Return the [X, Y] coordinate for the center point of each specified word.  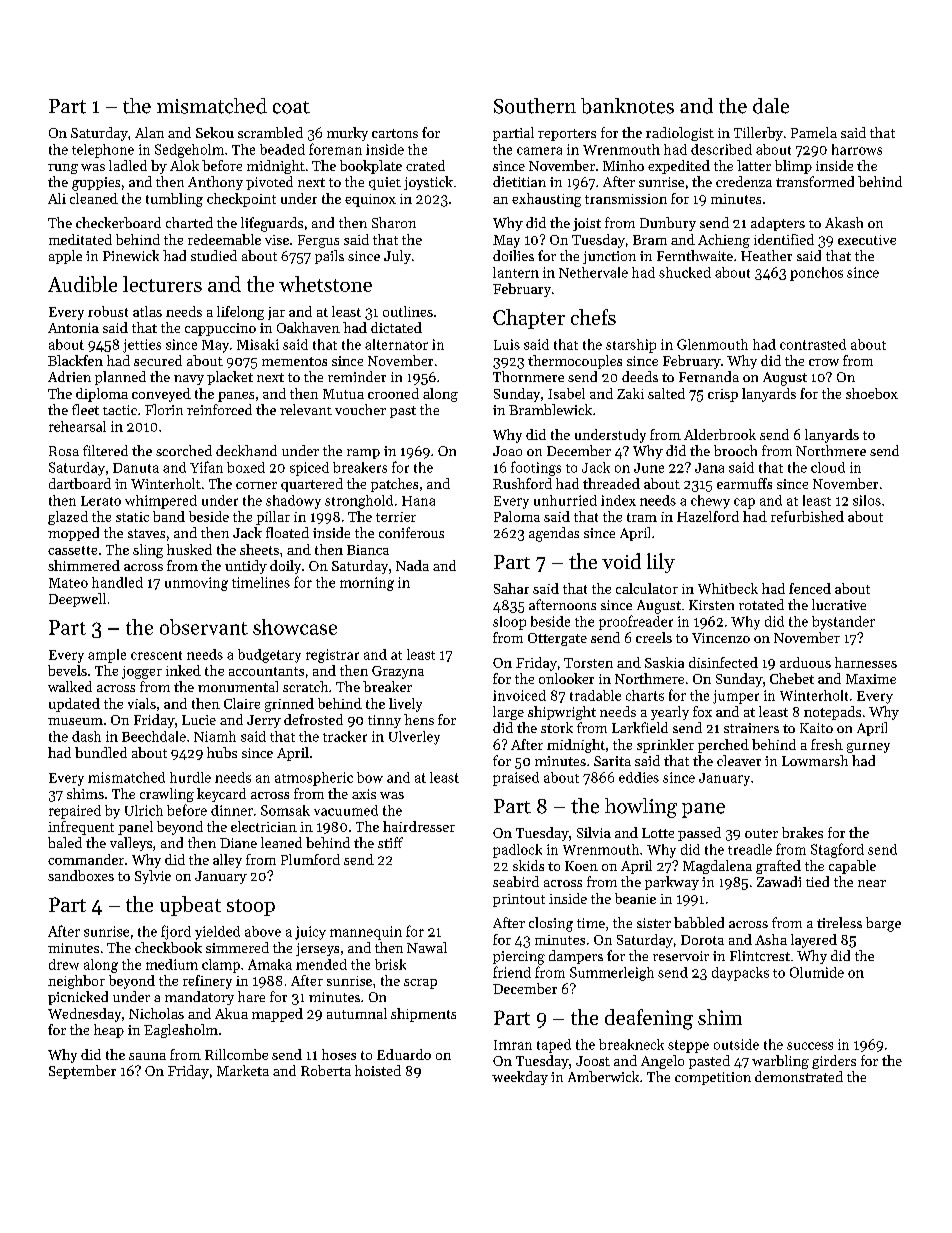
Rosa [64, 451]
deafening [649, 1019]
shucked [685, 272]
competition [713, 1078]
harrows [857, 149]
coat [291, 107]
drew [64, 964]
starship [631, 346]
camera [539, 151]
